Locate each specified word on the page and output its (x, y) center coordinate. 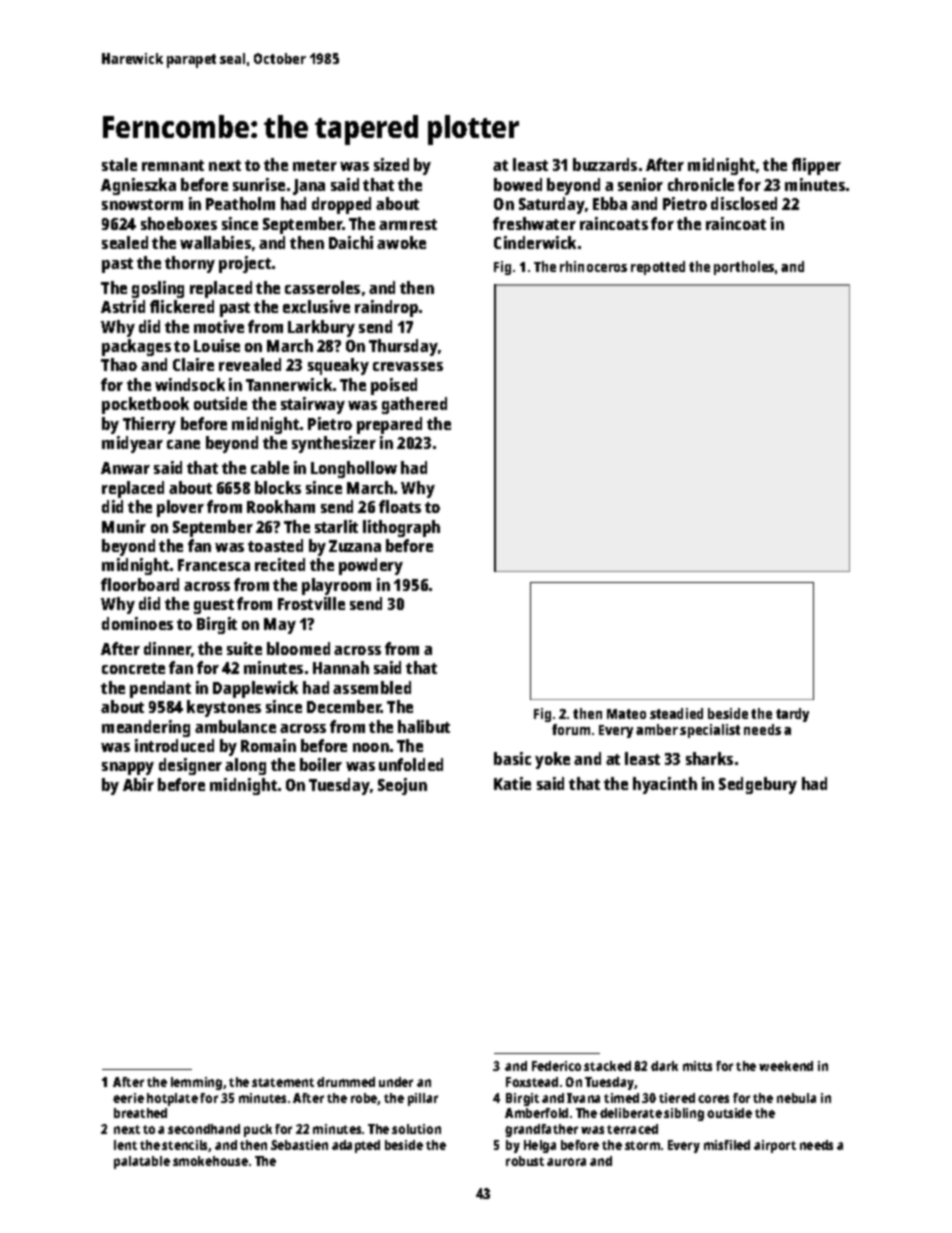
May (280, 626)
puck (258, 1130)
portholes (744, 268)
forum (571, 729)
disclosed (744, 203)
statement (283, 1082)
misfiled (727, 1145)
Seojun (402, 786)
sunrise (259, 184)
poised (394, 386)
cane (183, 444)
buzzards (605, 164)
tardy (792, 715)
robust (525, 1161)
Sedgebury (758, 785)
